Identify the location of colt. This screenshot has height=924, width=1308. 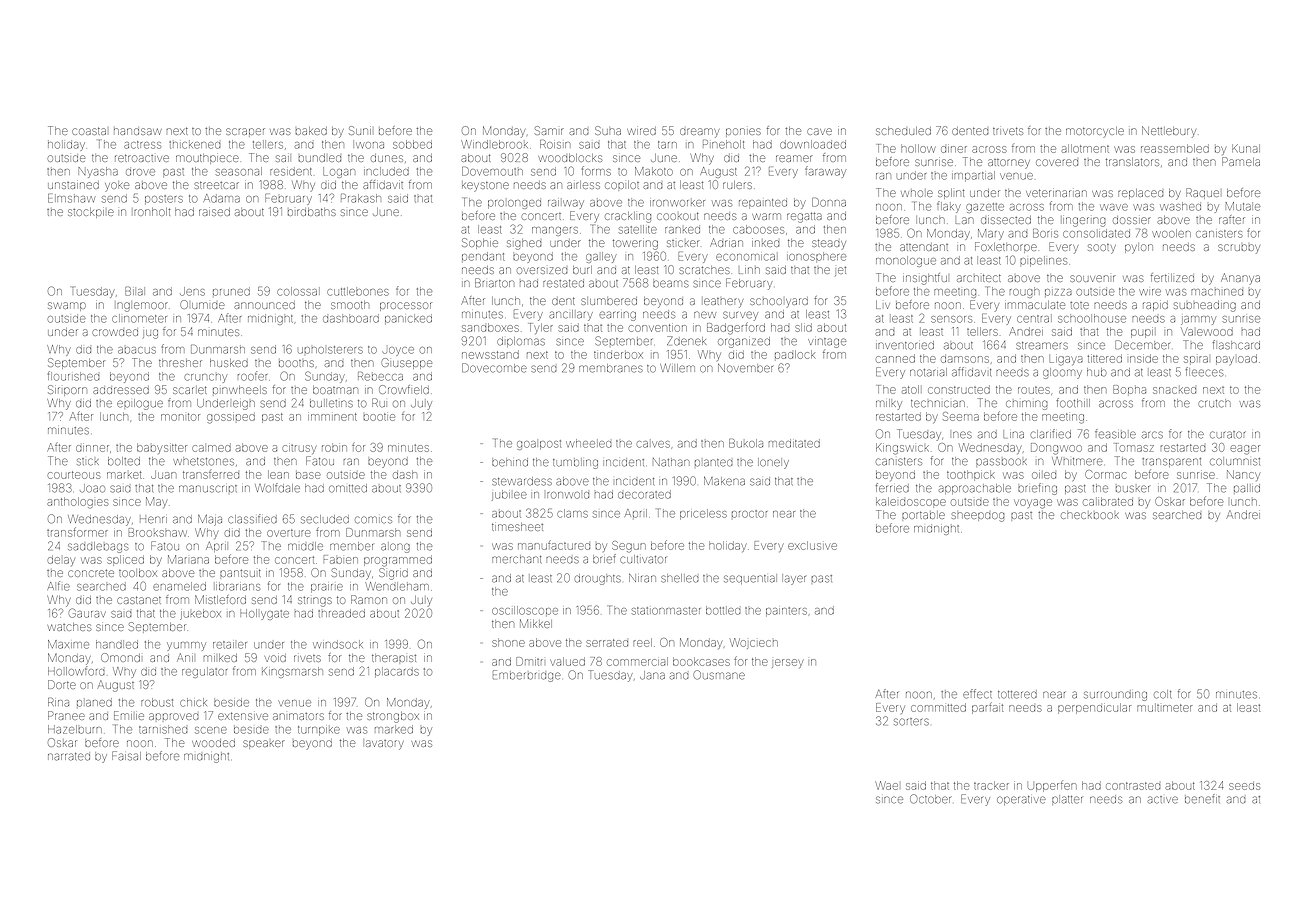
(1162, 694).
